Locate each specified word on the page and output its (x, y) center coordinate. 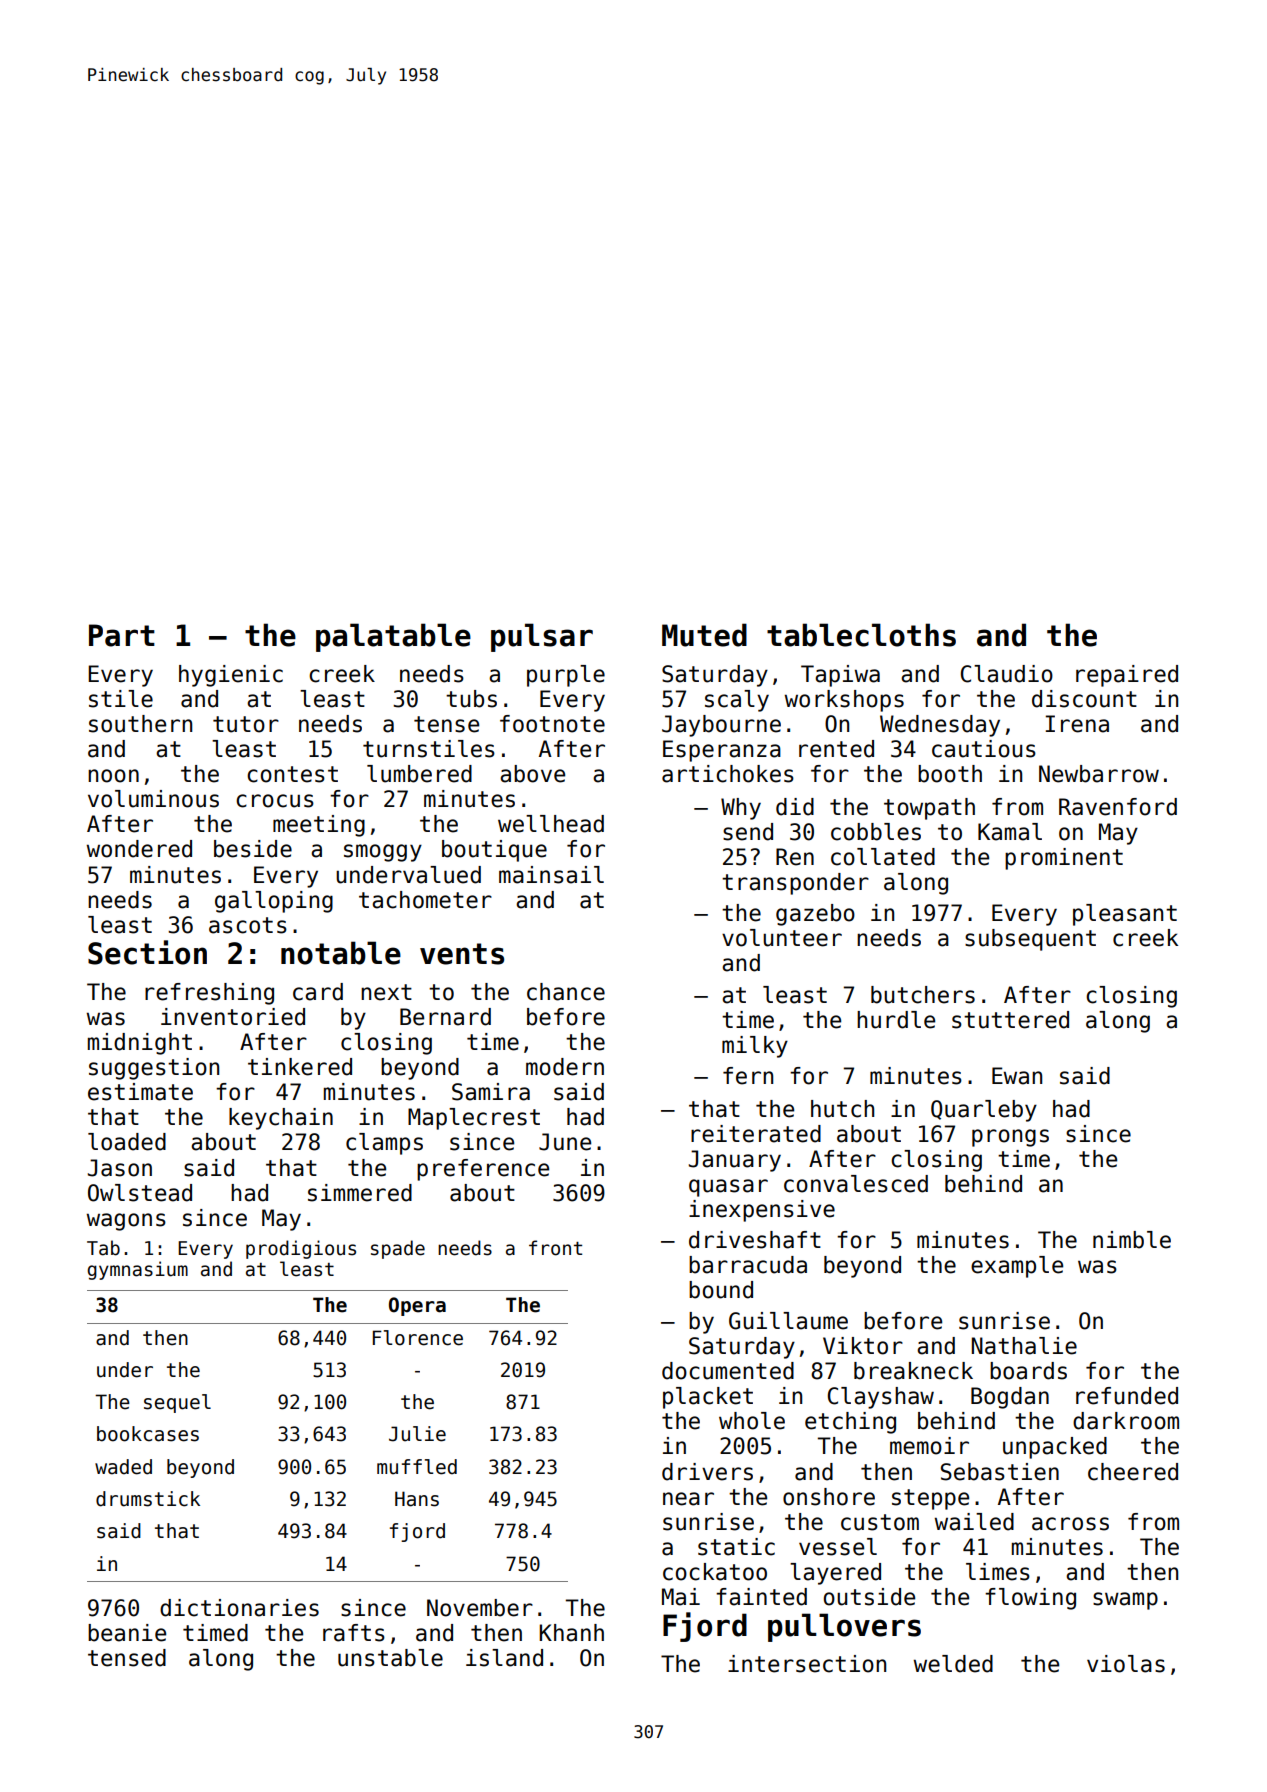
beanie (127, 1633)
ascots (248, 925)
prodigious (301, 1249)
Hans (417, 1499)
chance (566, 992)
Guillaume (788, 1321)
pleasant (1125, 915)
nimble (1132, 1240)
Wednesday (940, 726)
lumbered (419, 774)
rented (836, 749)
